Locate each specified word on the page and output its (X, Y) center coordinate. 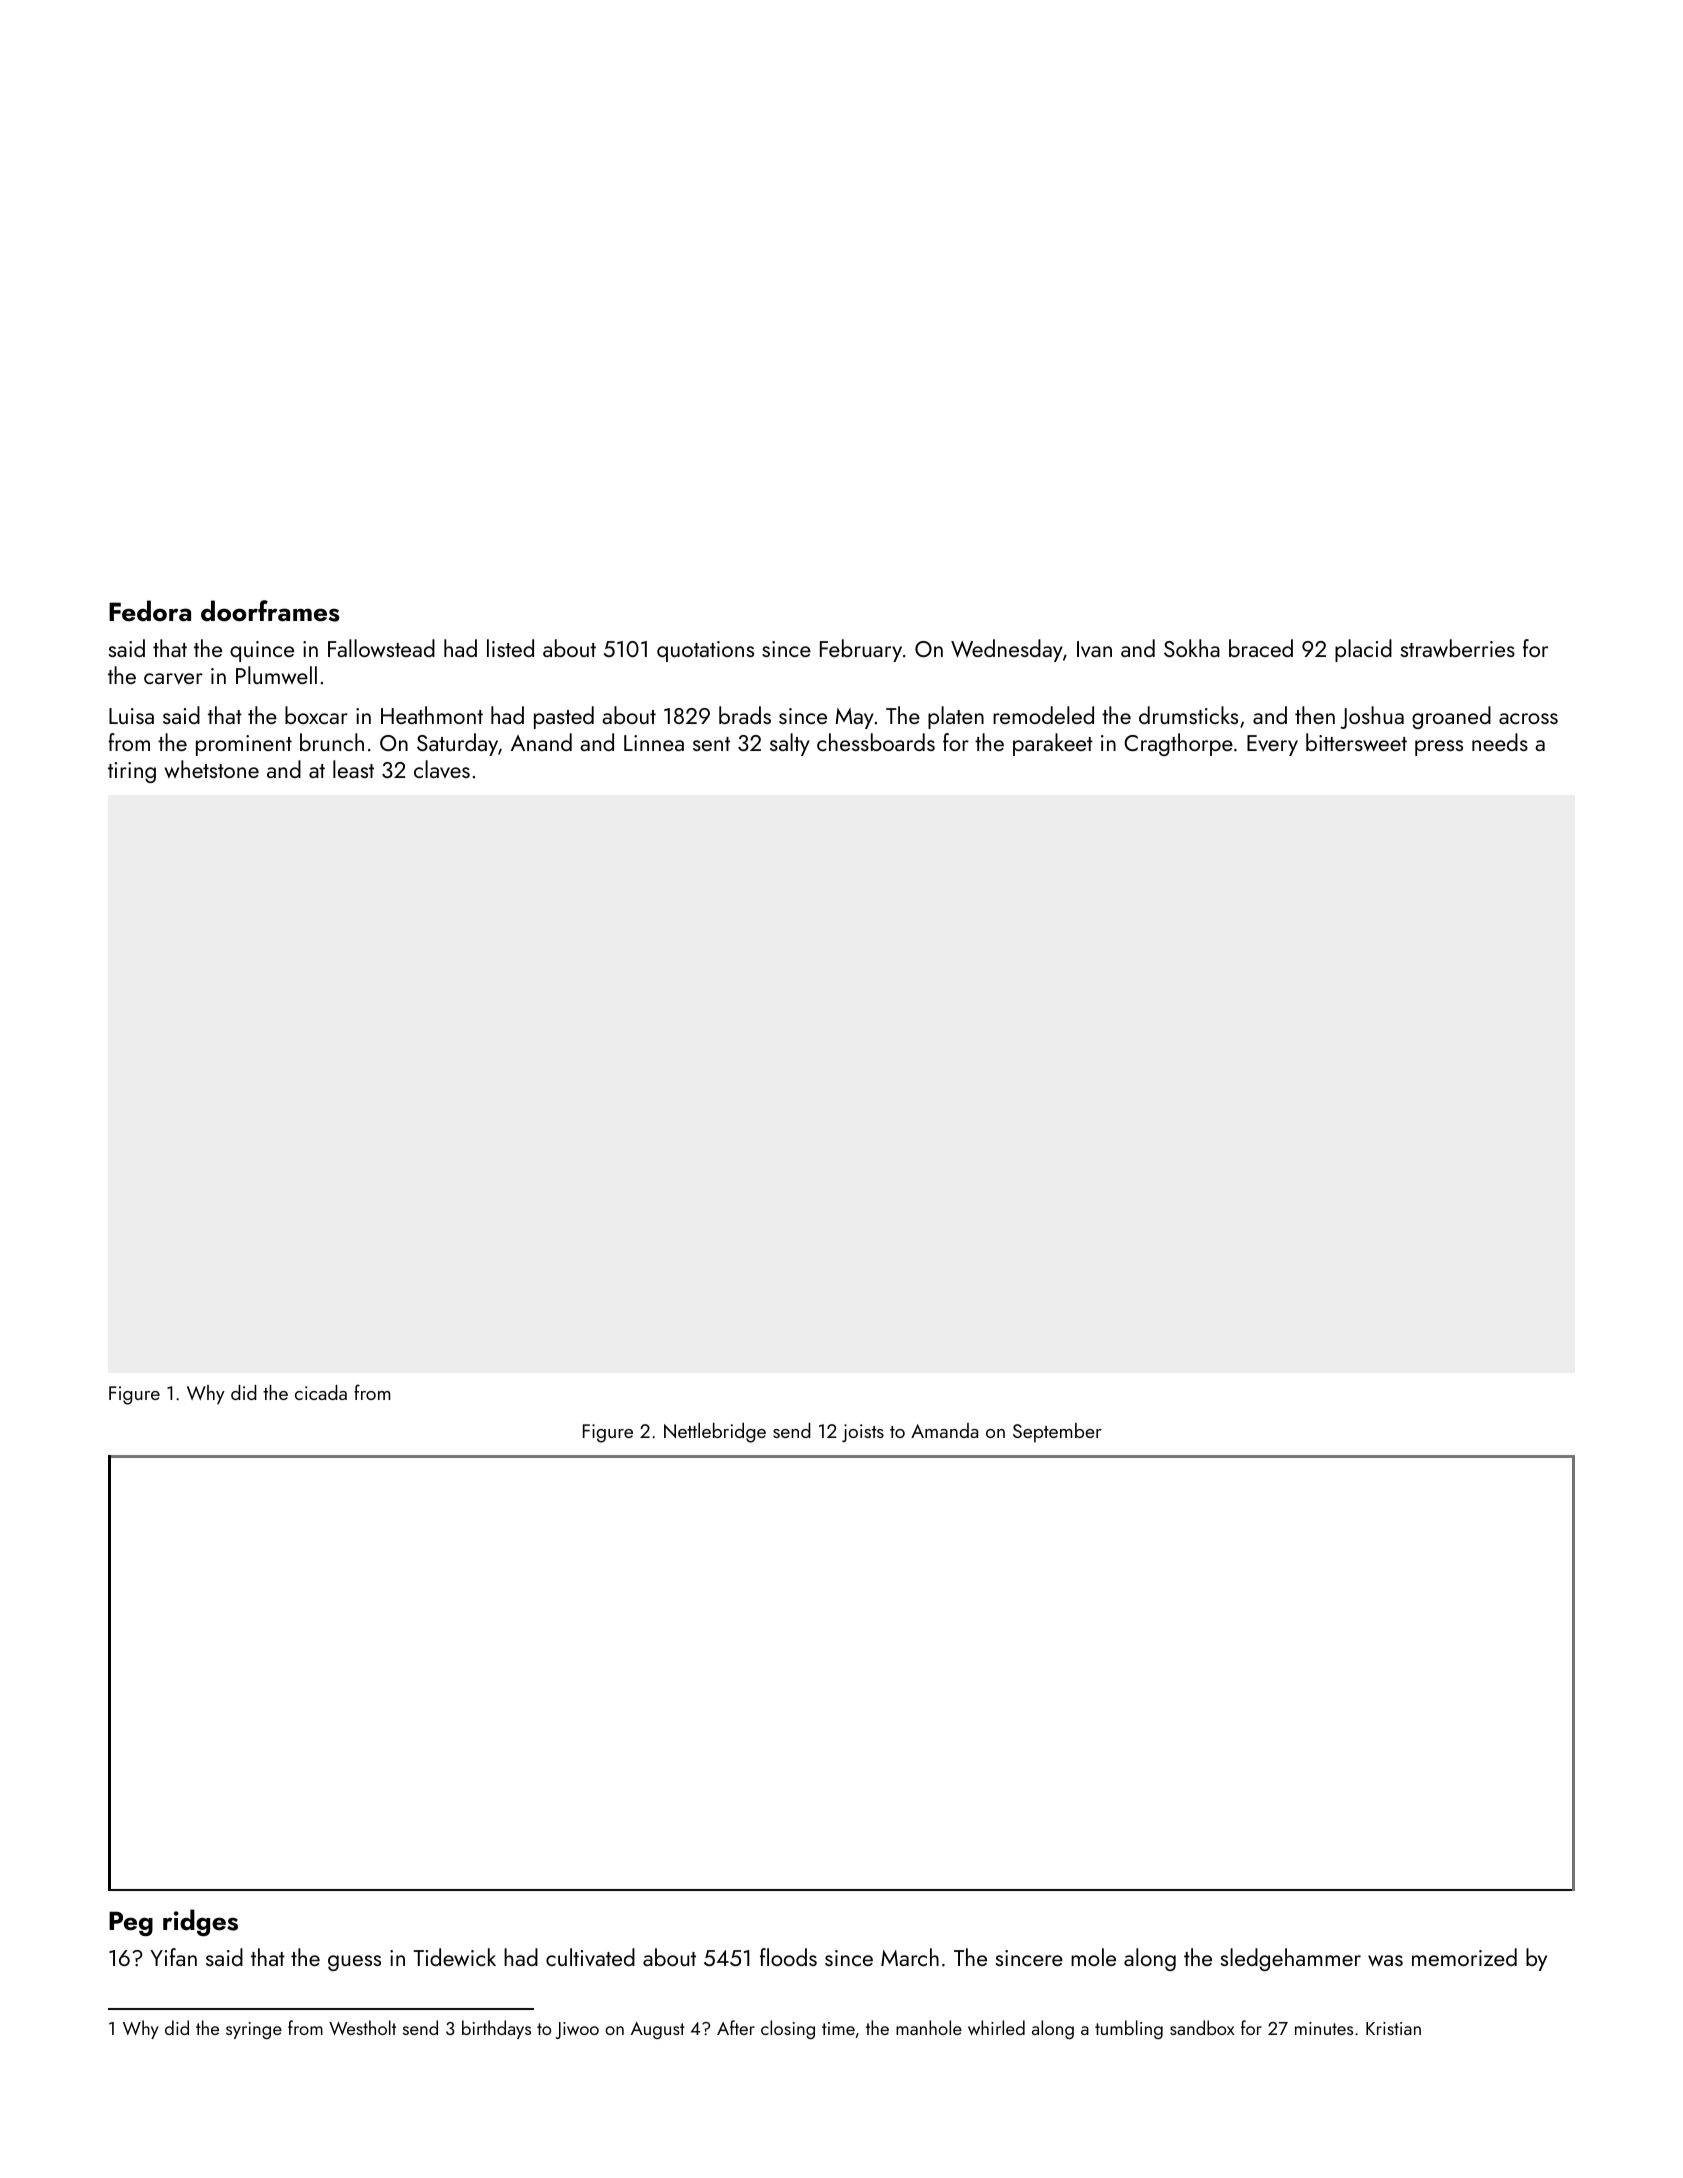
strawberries (1458, 648)
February (861, 650)
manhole (929, 2027)
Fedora (150, 611)
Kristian (1393, 2028)
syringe (254, 2030)
